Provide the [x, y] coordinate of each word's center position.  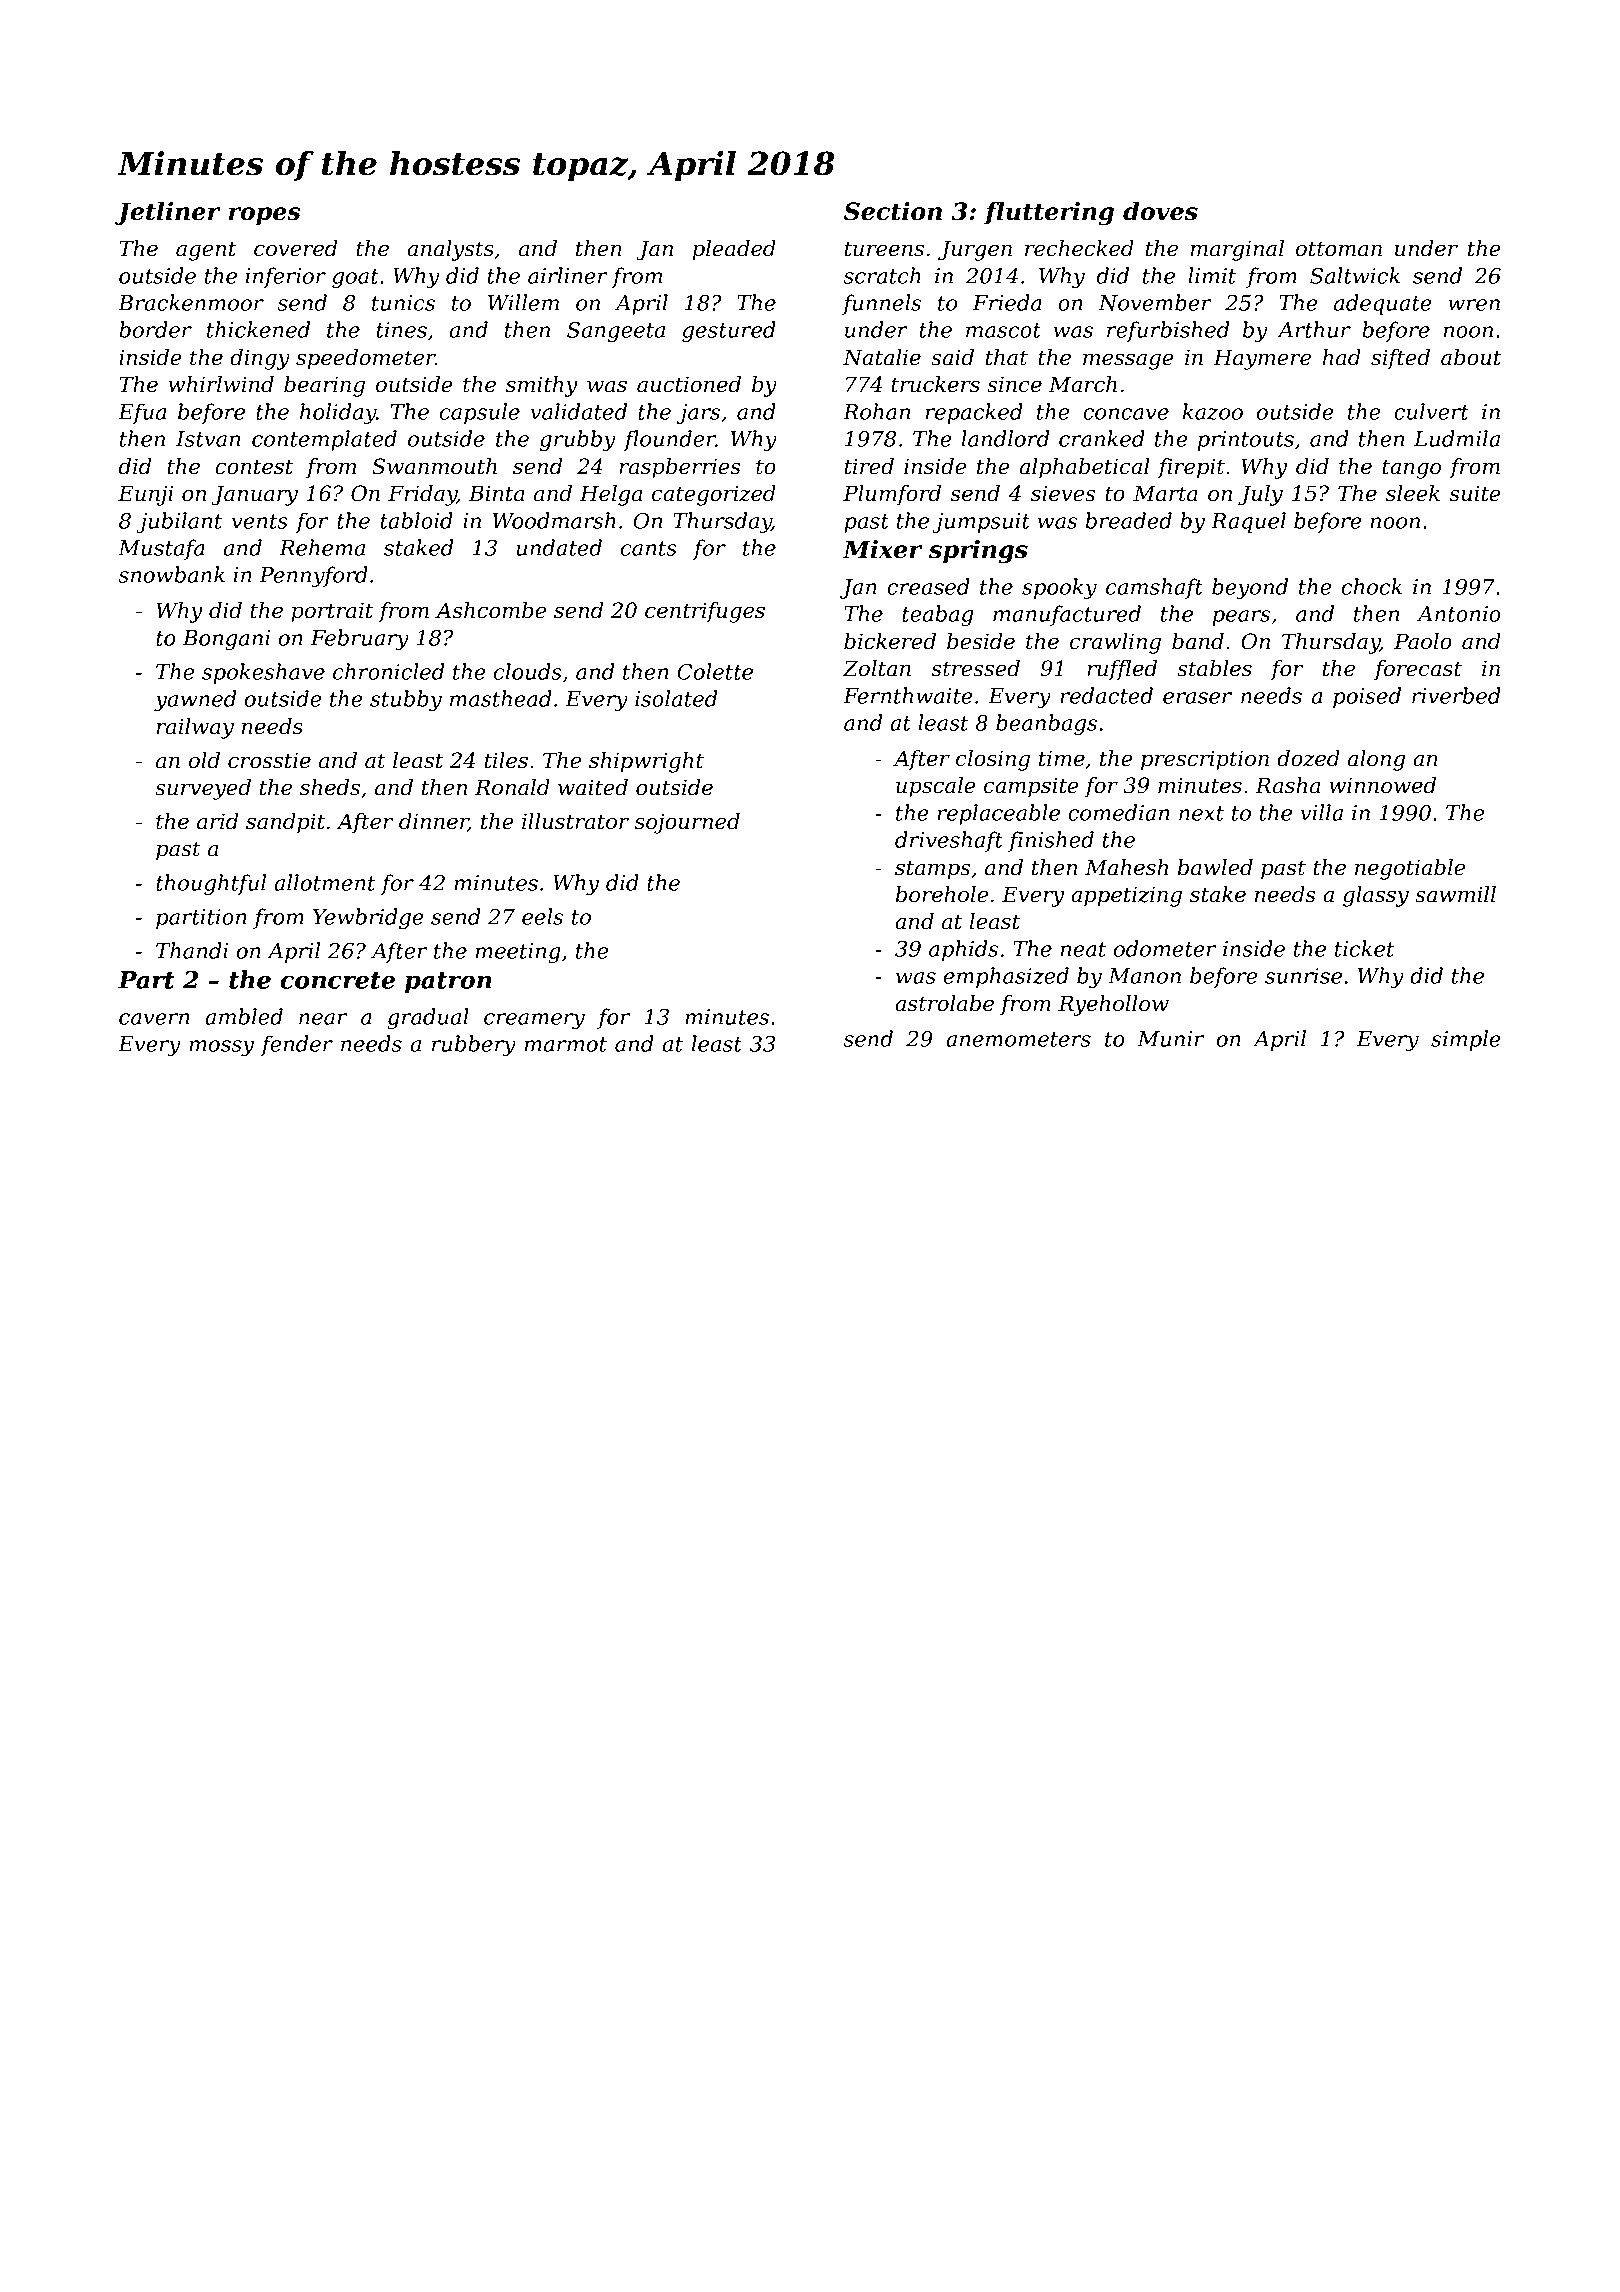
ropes [264, 216]
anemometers [1018, 1039]
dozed [1308, 758]
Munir [1170, 1039]
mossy [221, 1048]
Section [893, 211]
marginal [1237, 250]
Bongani [226, 640]
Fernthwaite [908, 695]
